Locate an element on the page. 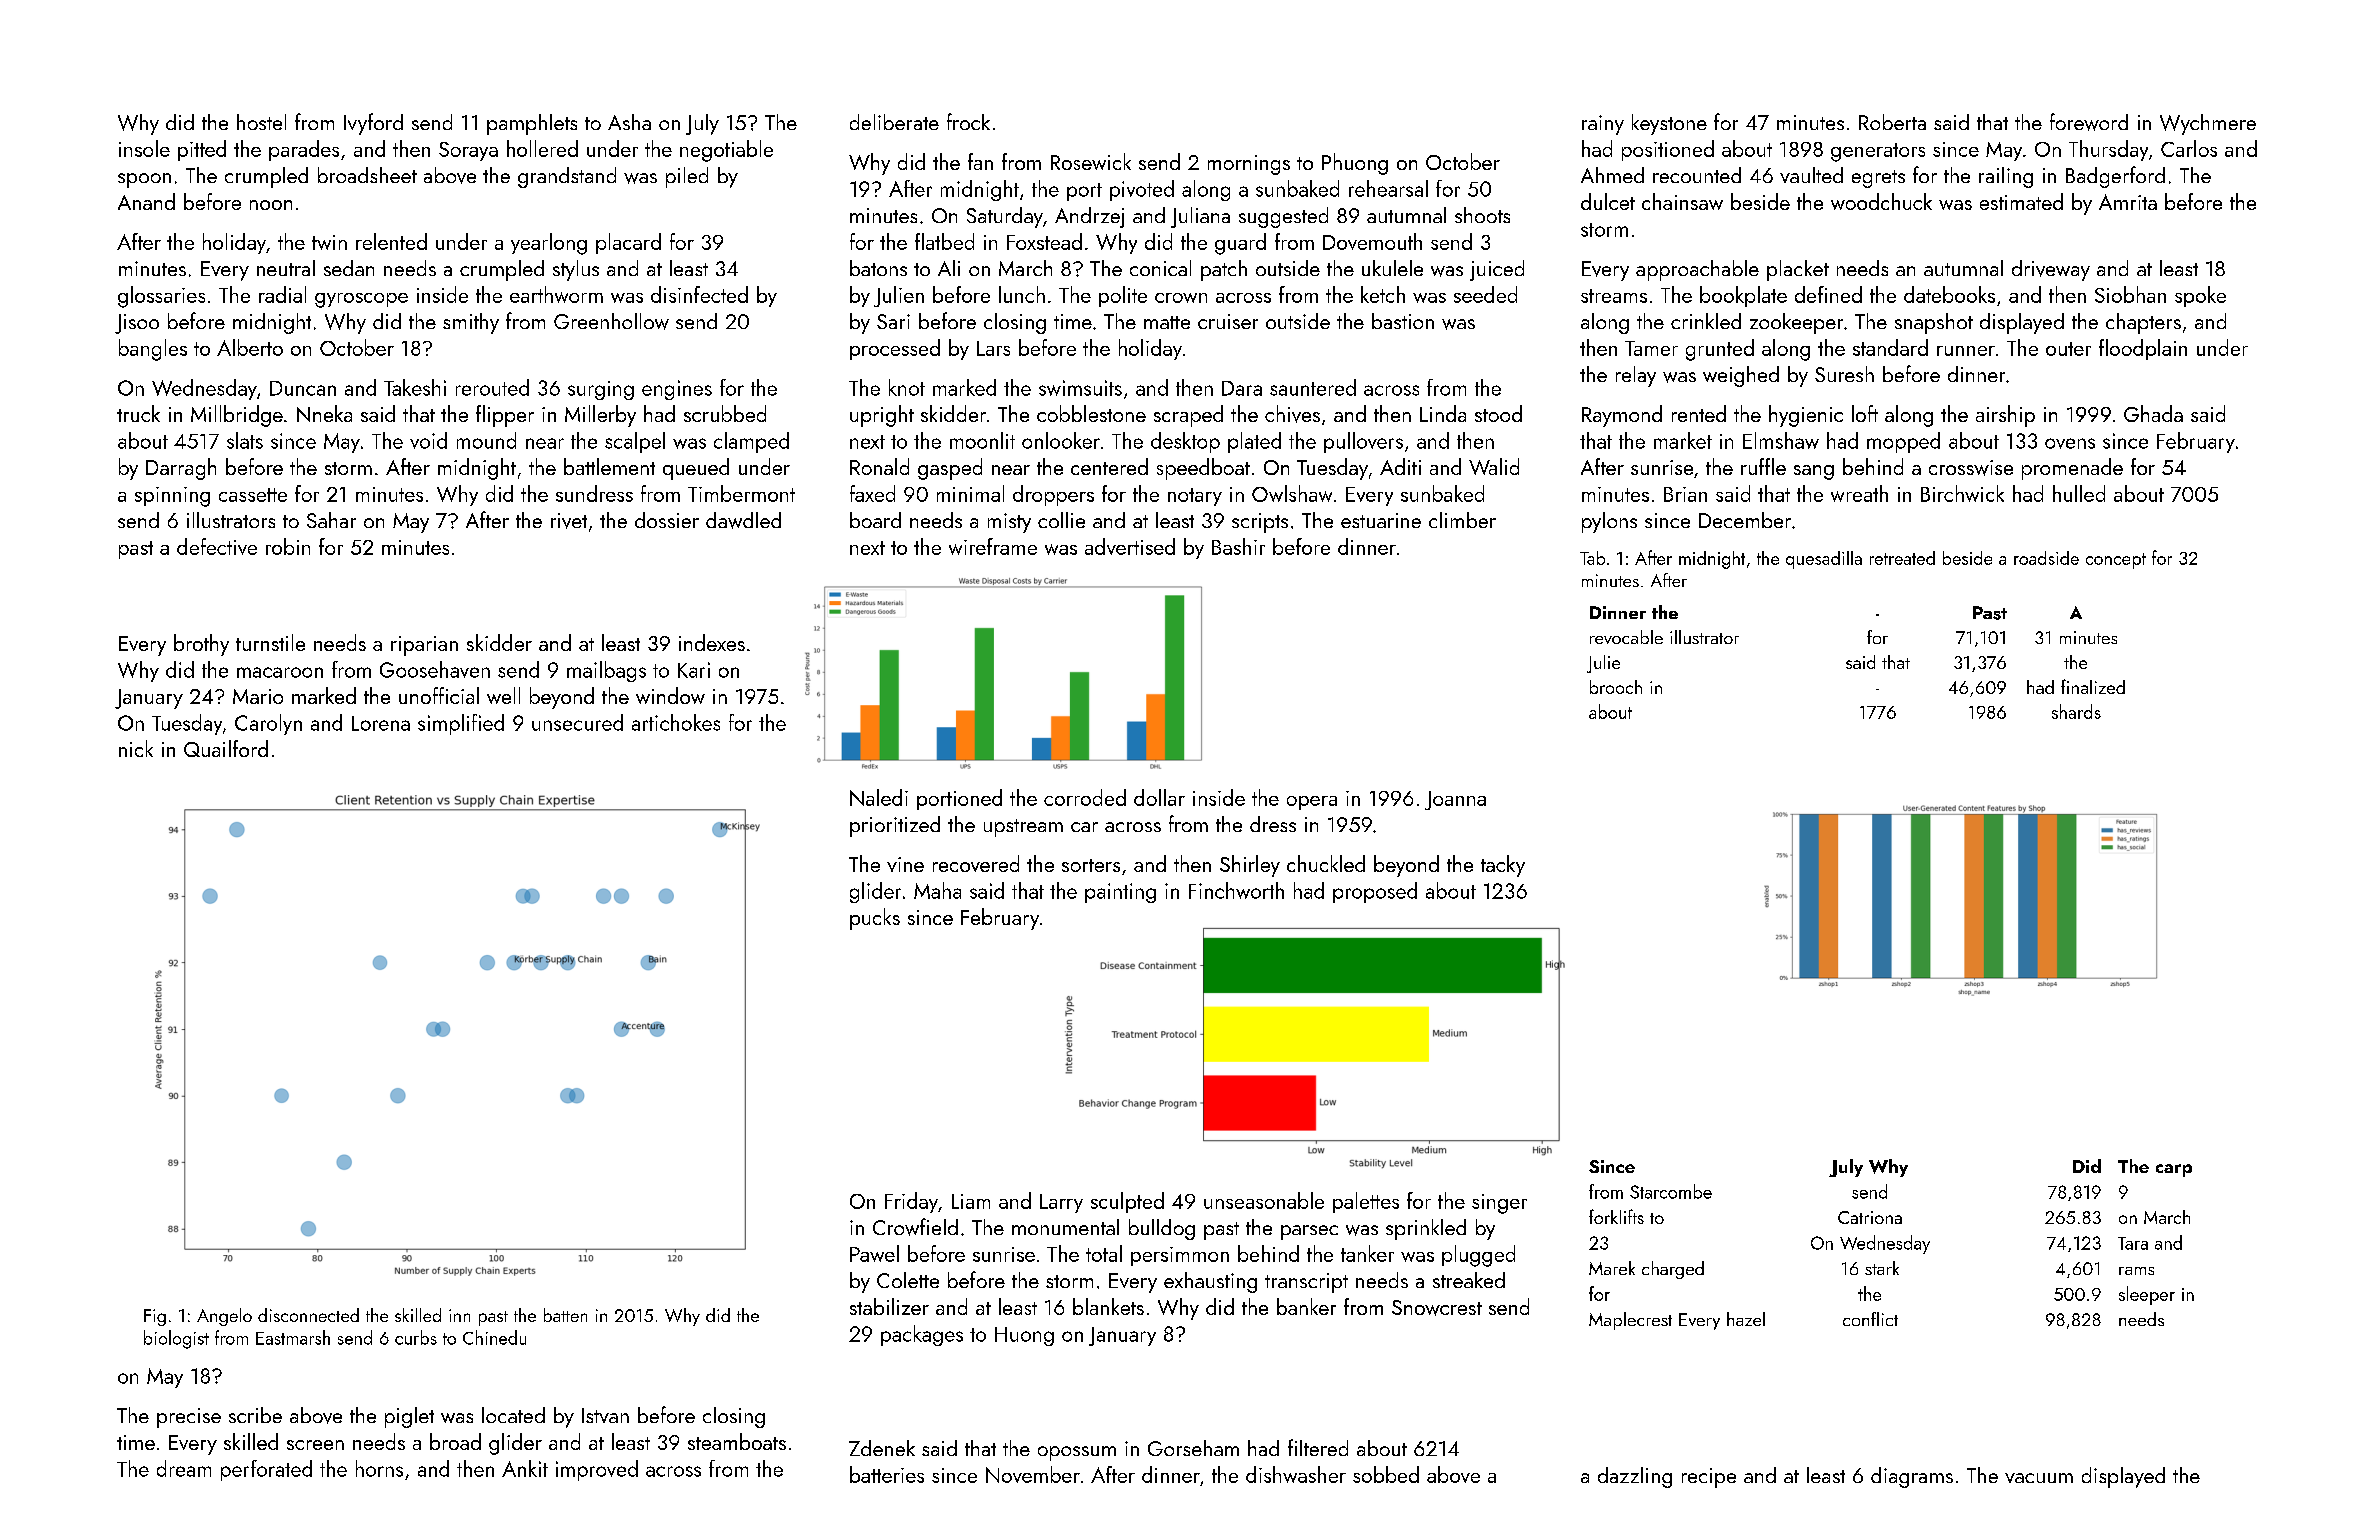 The image size is (2380, 1540). pucks is located at coordinates (875, 919).
